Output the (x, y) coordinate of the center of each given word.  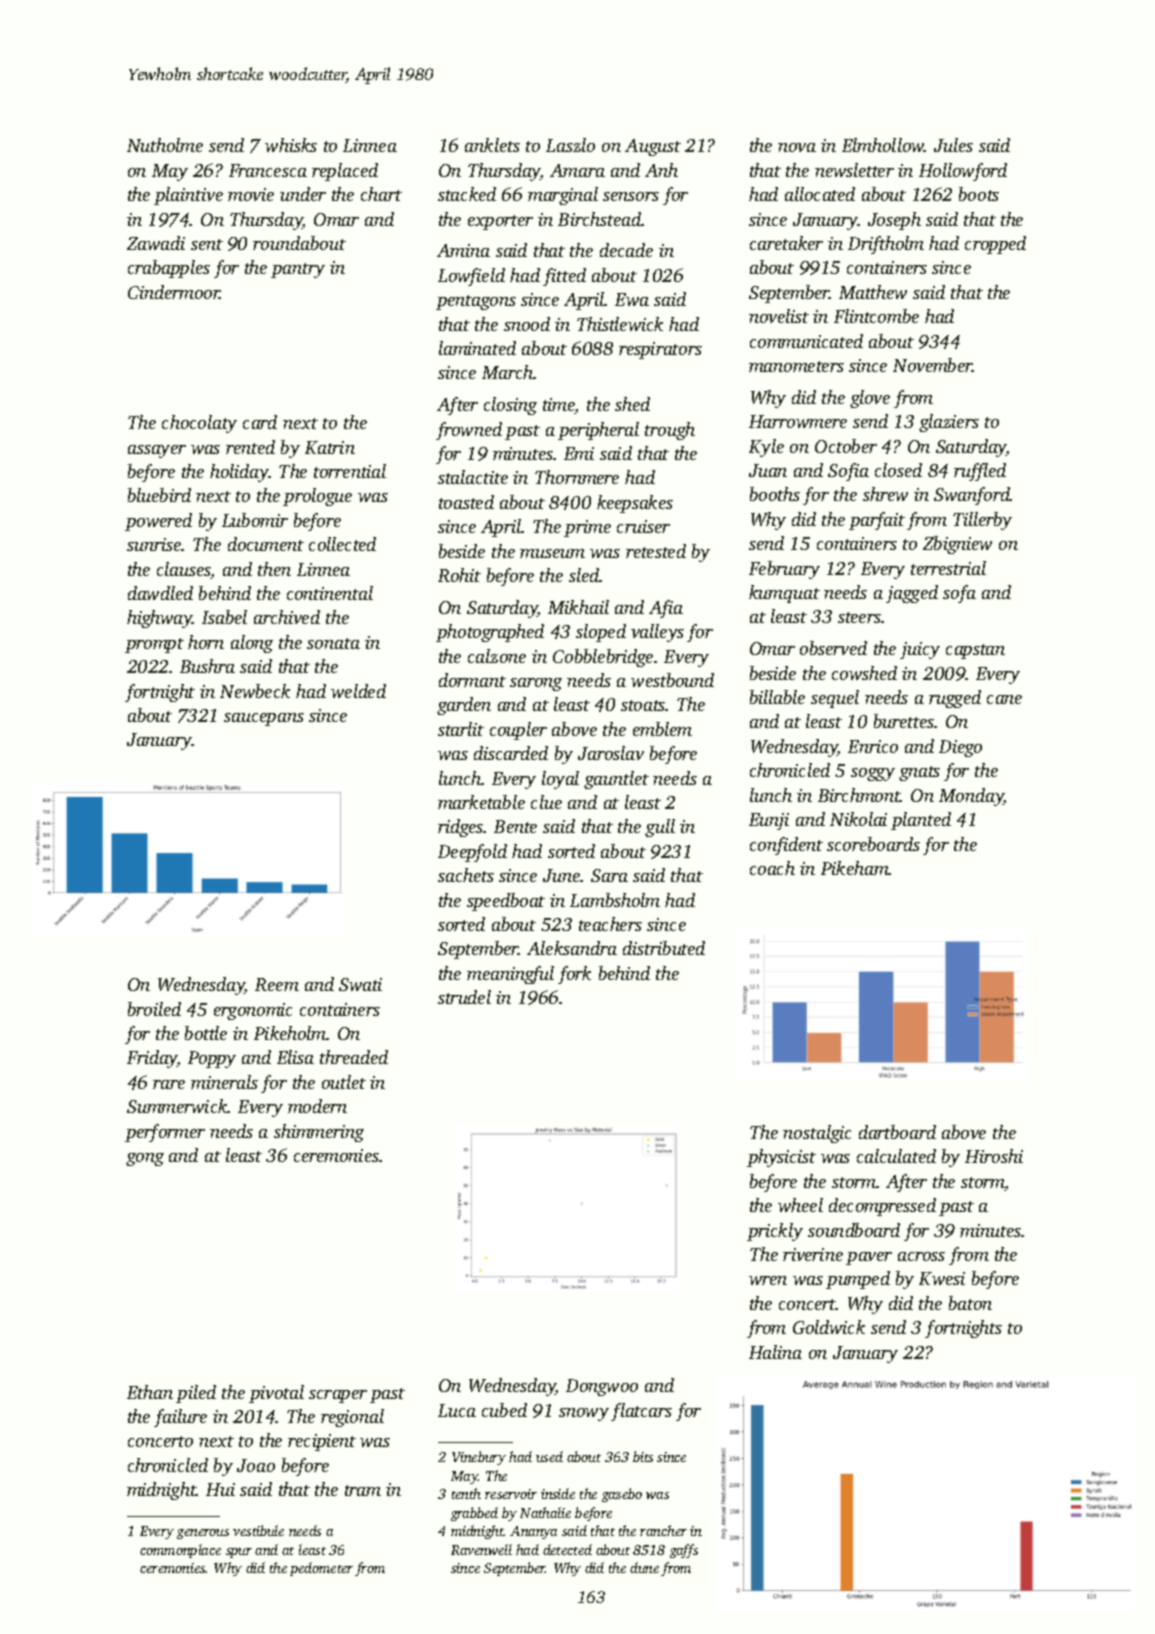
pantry (298, 270)
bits (643, 1456)
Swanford (972, 496)
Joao (256, 1465)
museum (552, 553)
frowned (469, 431)
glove (870, 399)
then (274, 569)
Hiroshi (994, 1156)
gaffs (684, 1551)
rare (169, 1084)
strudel (464, 997)
